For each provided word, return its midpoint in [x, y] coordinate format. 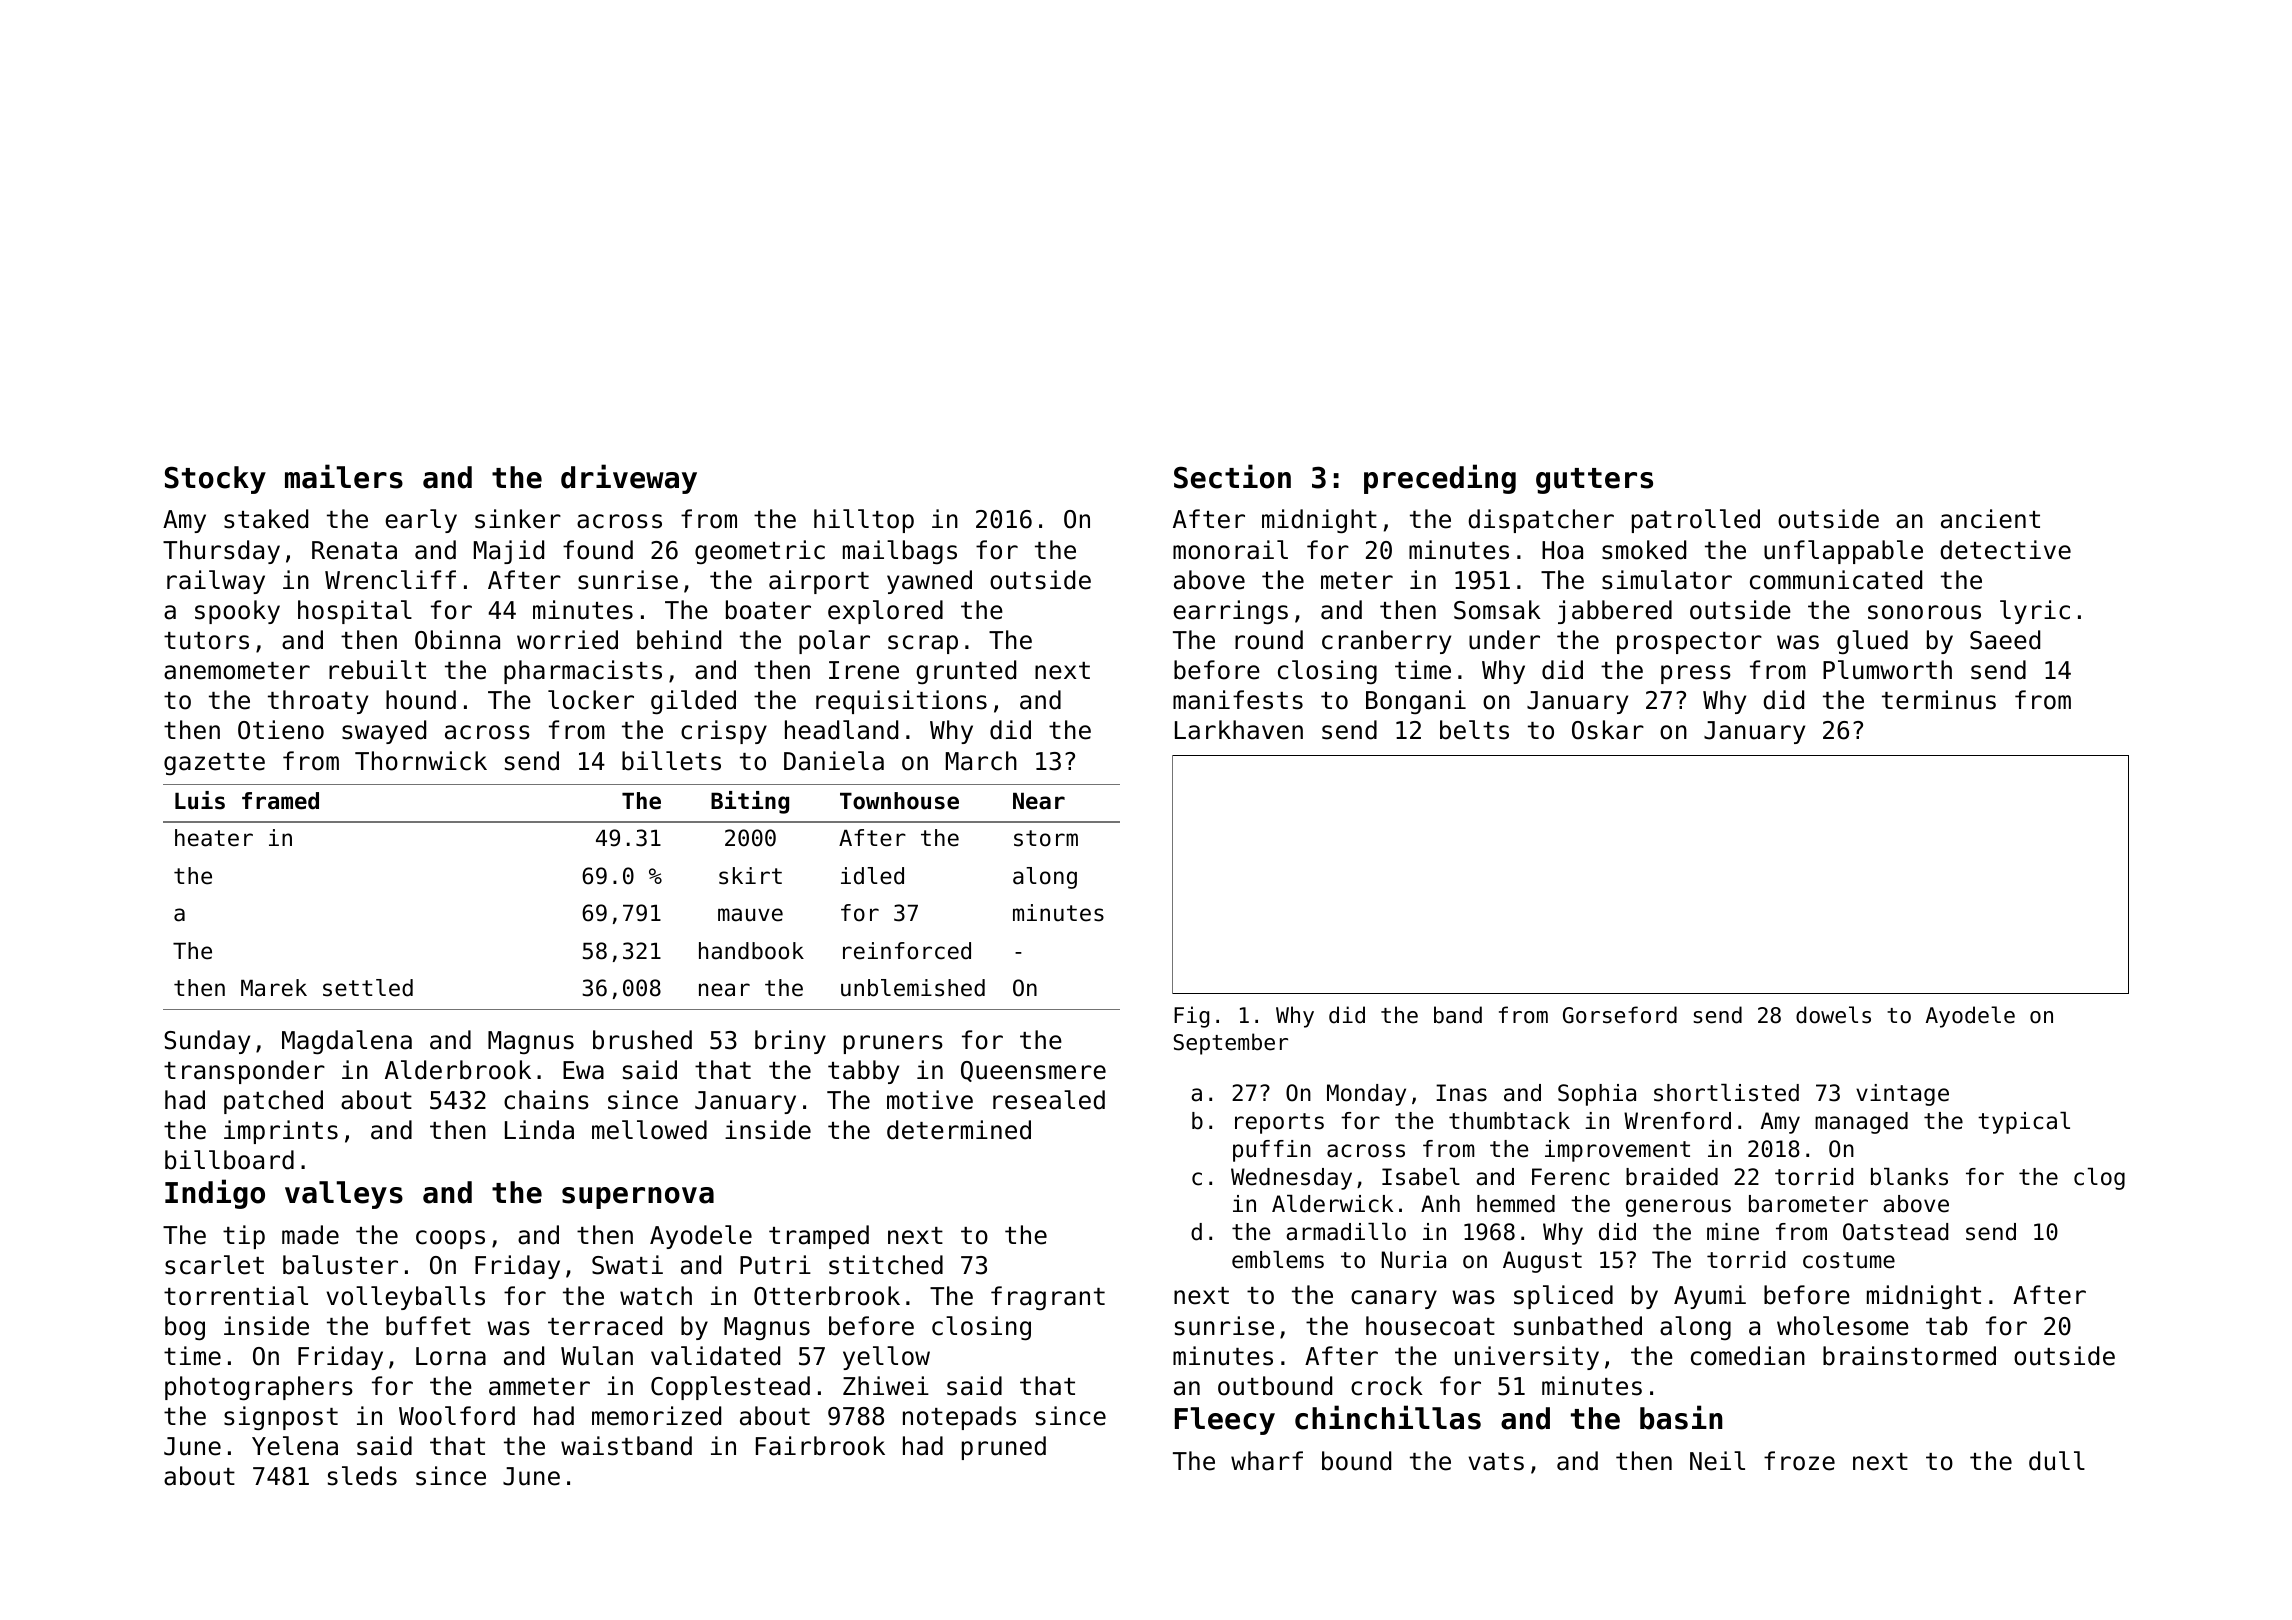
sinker [518, 519]
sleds [362, 1476]
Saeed [2005, 640]
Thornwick [421, 761]
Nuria [1414, 1260]
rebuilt [377, 670]
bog [185, 1328]
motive [930, 1100]
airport [819, 582]
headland [841, 730]
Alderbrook [458, 1070]
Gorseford [1620, 1015]
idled [872, 876]
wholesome [1843, 1326]
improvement [1617, 1151]
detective [2005, 550]
